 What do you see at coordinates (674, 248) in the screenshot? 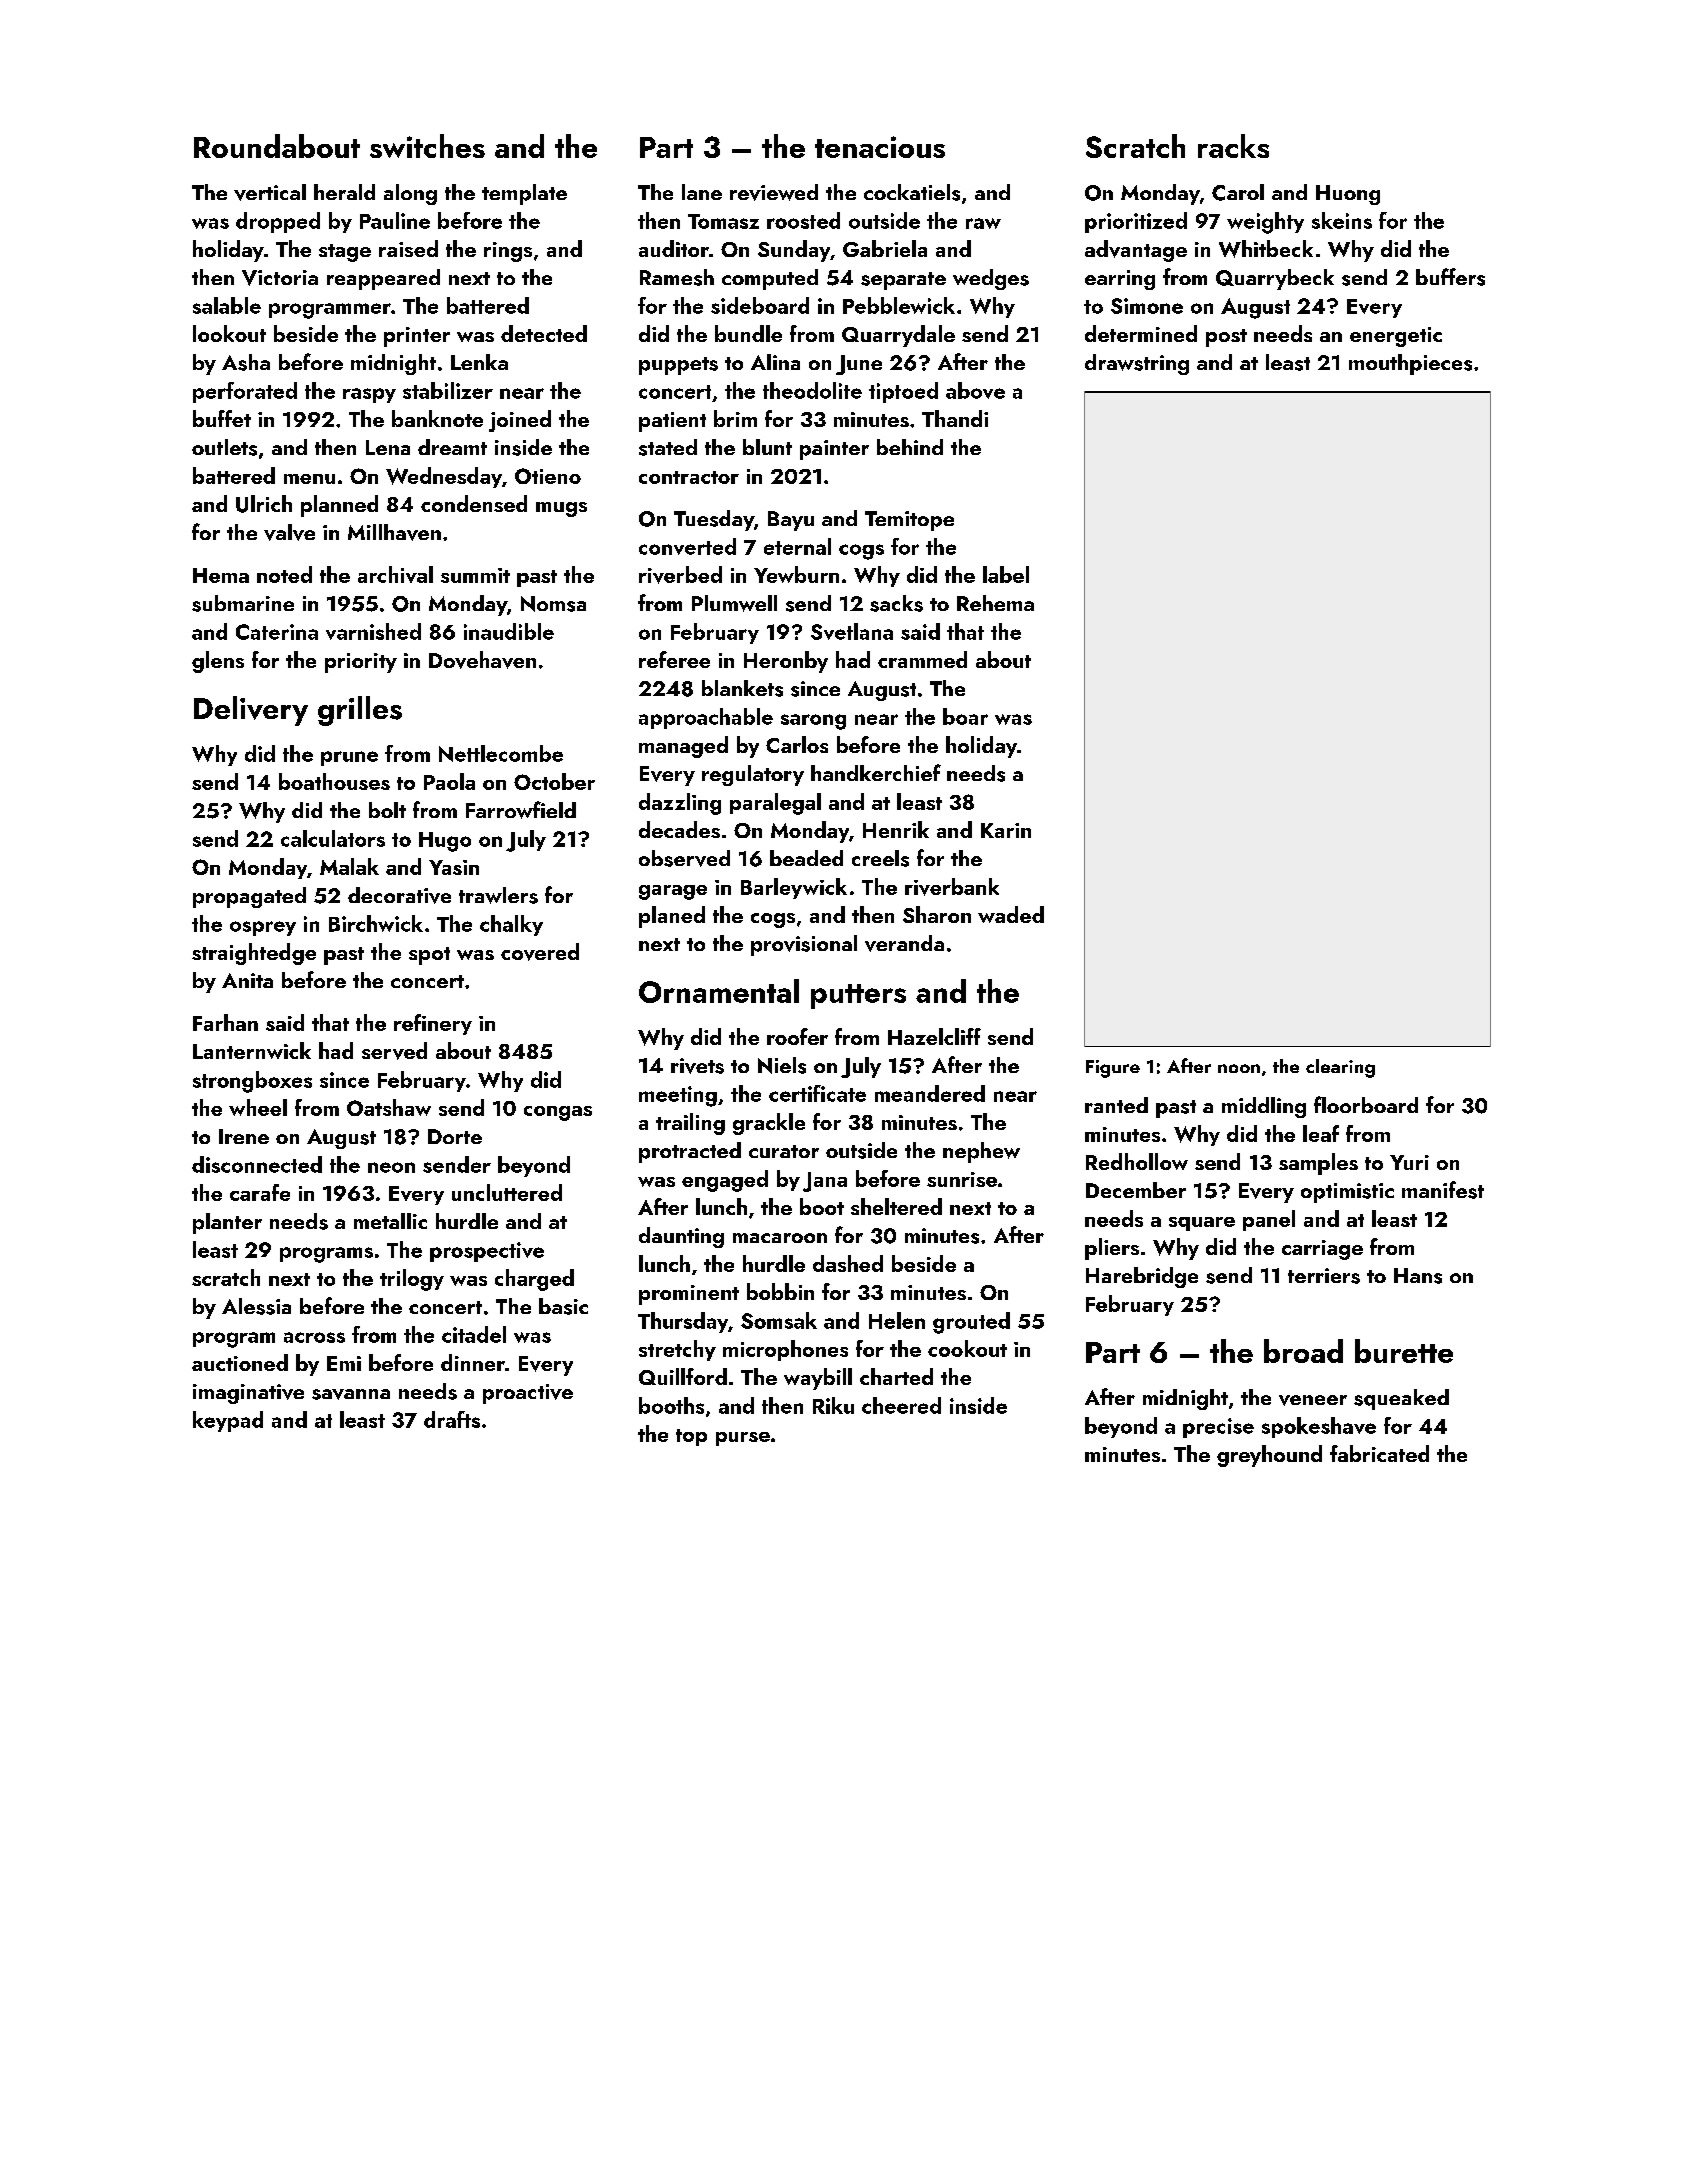
I see `auditor` at bounding box center [674, 248].
